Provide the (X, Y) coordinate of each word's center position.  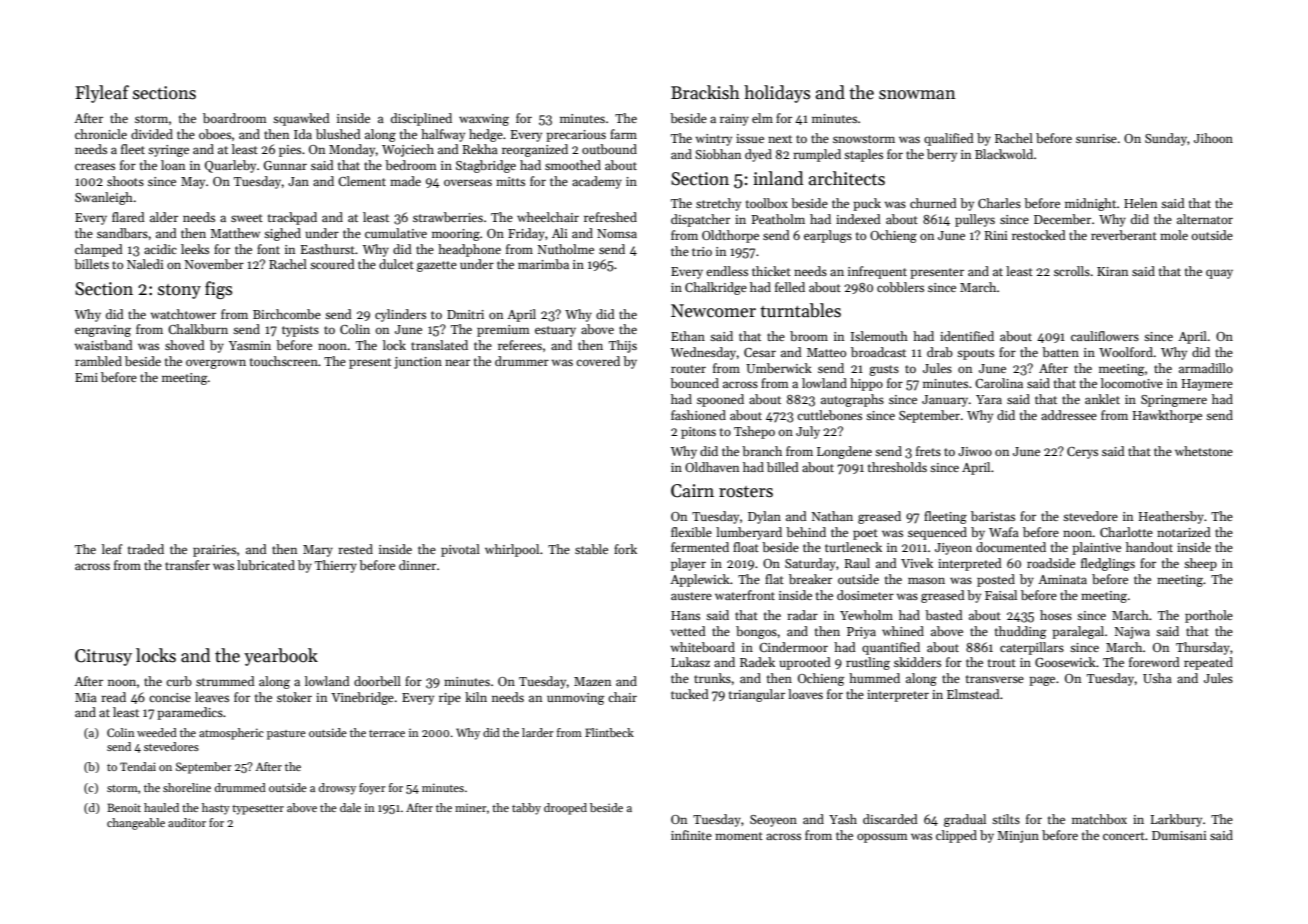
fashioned (698, 415)
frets (928, 451)
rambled (98, 361)
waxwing (484, 120)
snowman (917, 95)
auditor (187, 822)
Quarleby (230, 166)
